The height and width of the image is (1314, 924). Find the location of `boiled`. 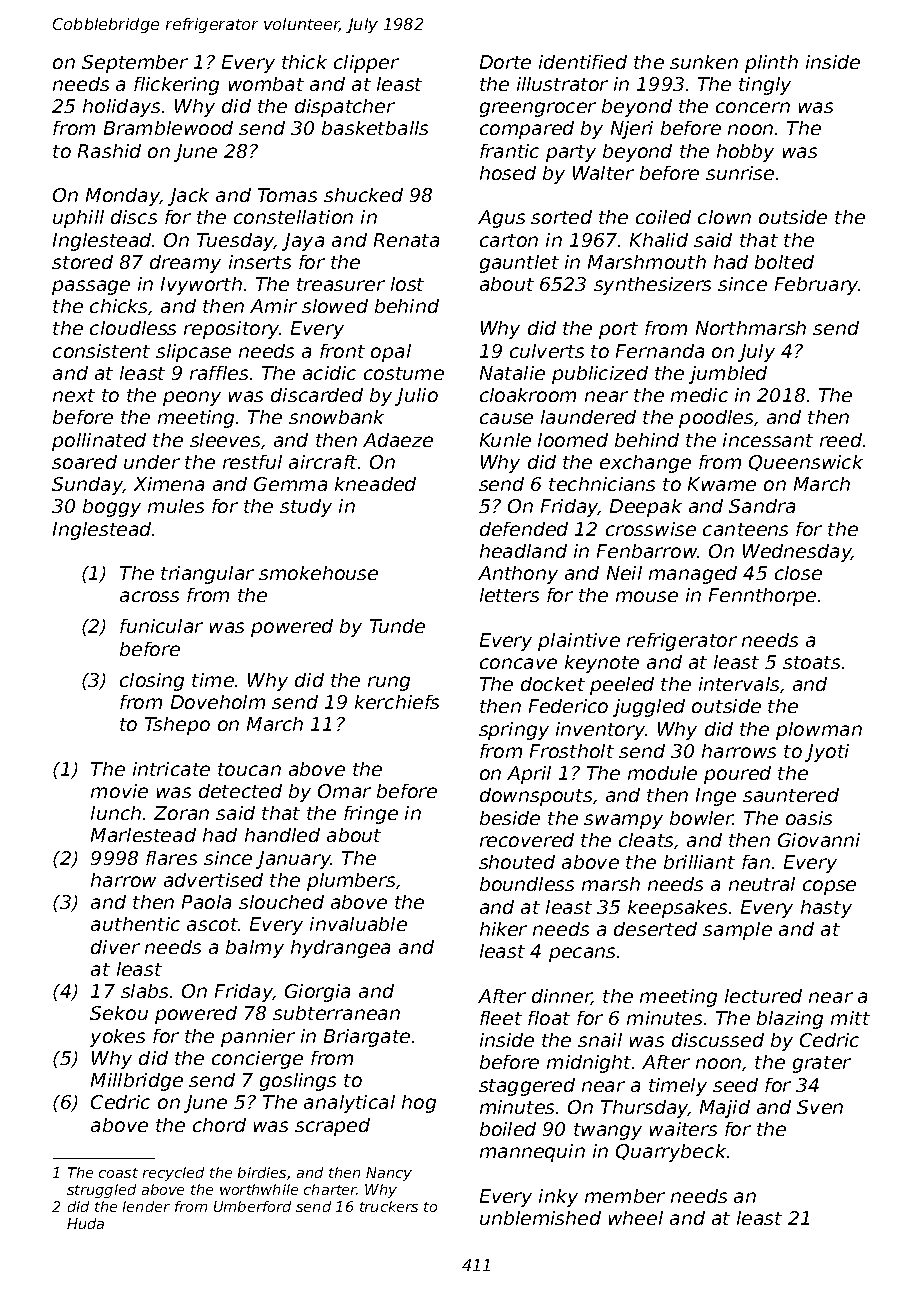

boiled is located at coordinates (508, 1129).
